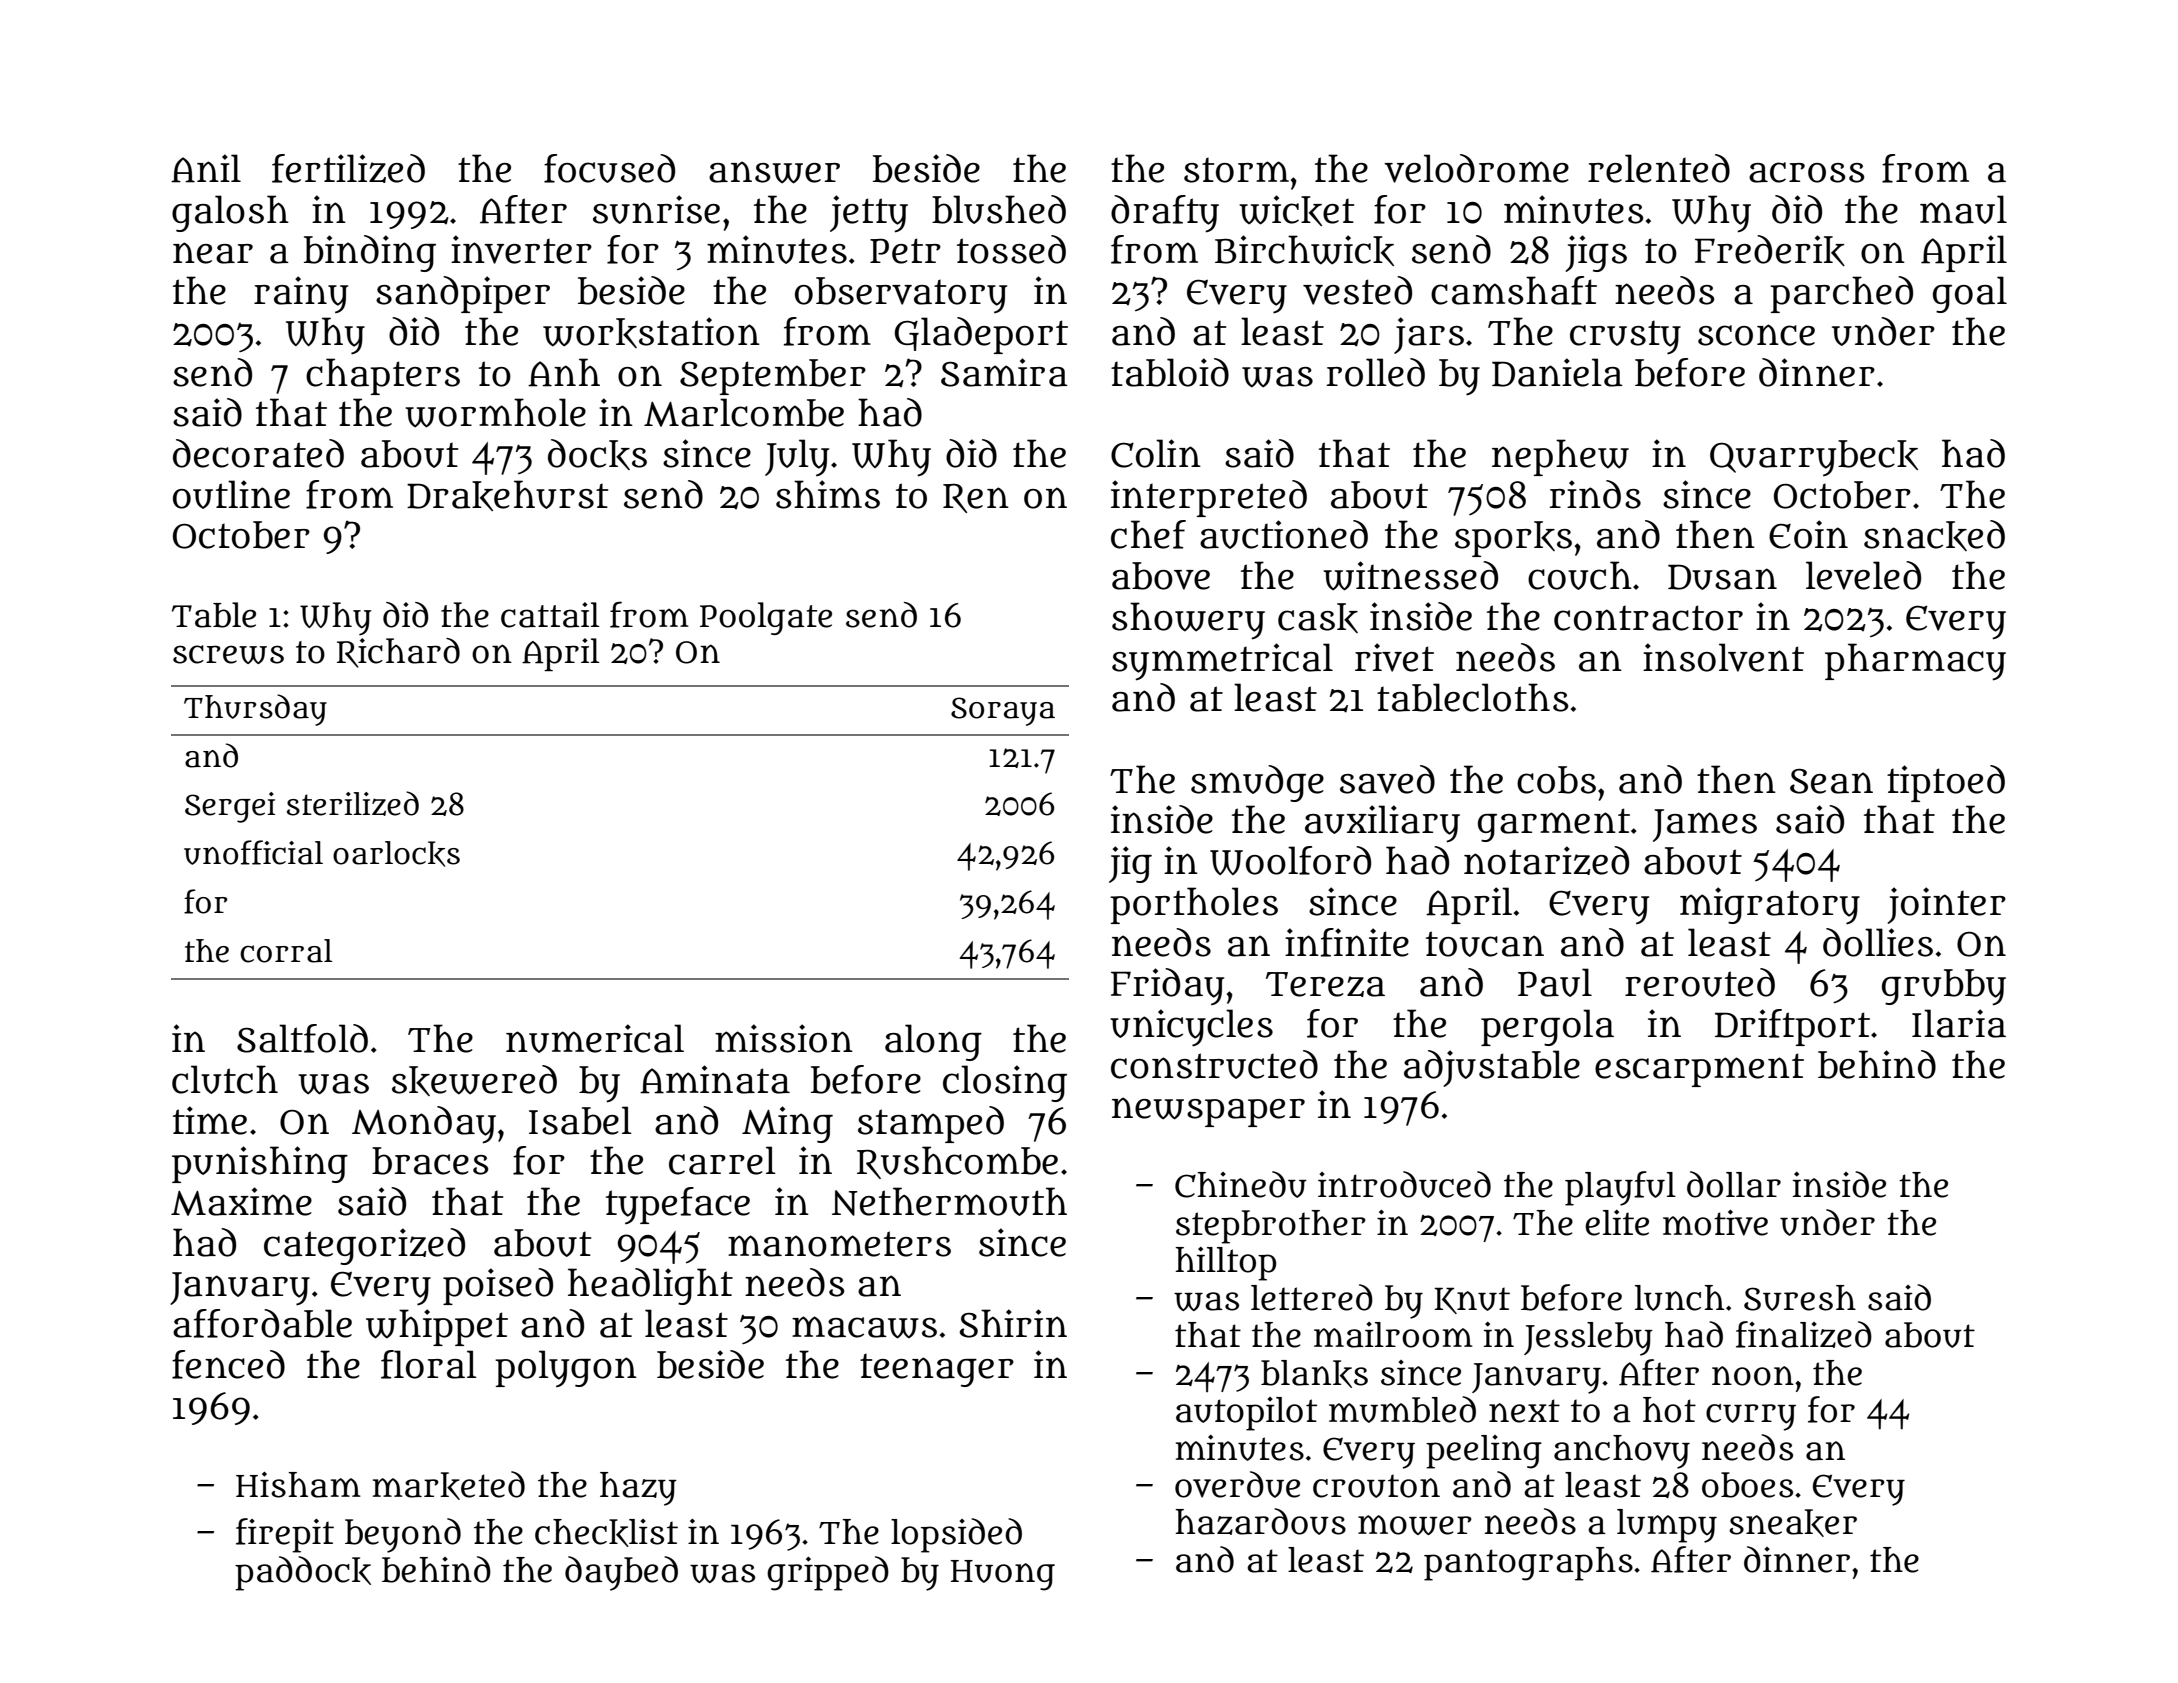 This page has width=2178, height=1683. Describe the element at coordinates (1659, 168) in the page. I see `relented` at that location.
